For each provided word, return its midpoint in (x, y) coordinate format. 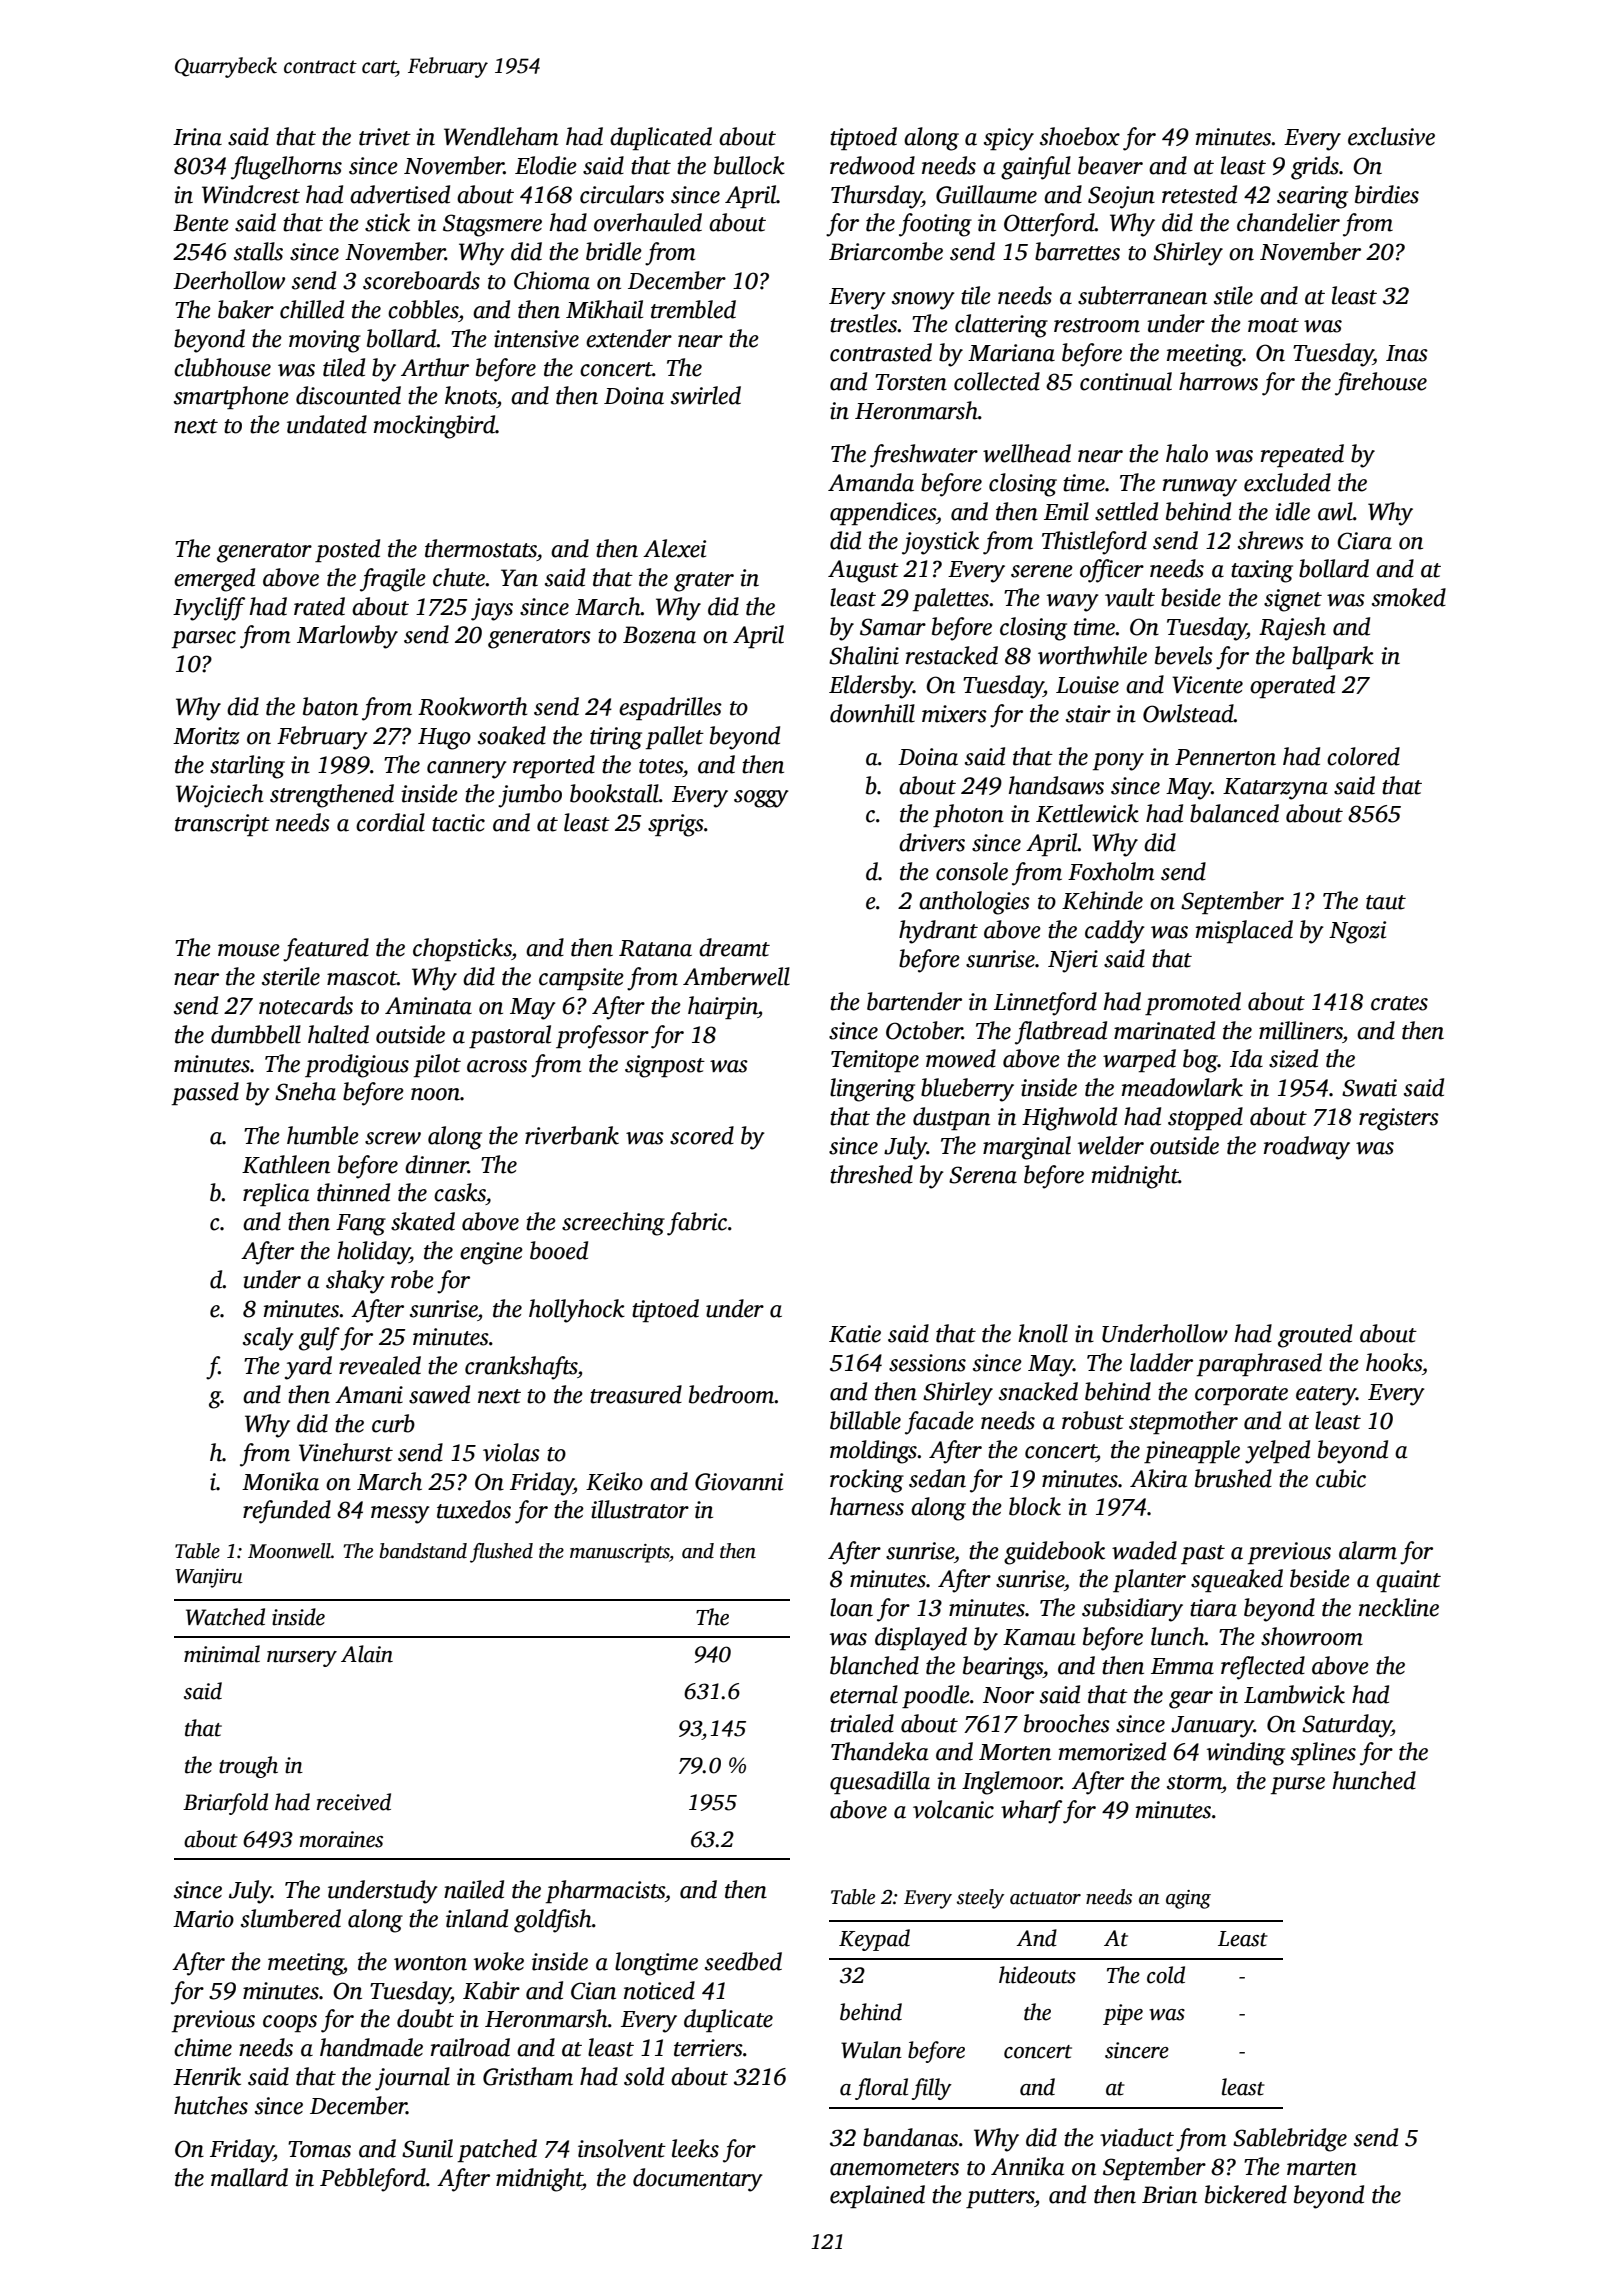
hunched (1374, 1780)
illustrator (640, 1509)
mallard (249, 2177)
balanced (1234, 813)
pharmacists (605, 1891)
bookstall (614, 793)
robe (412, 1279)
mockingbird (434, 427)
